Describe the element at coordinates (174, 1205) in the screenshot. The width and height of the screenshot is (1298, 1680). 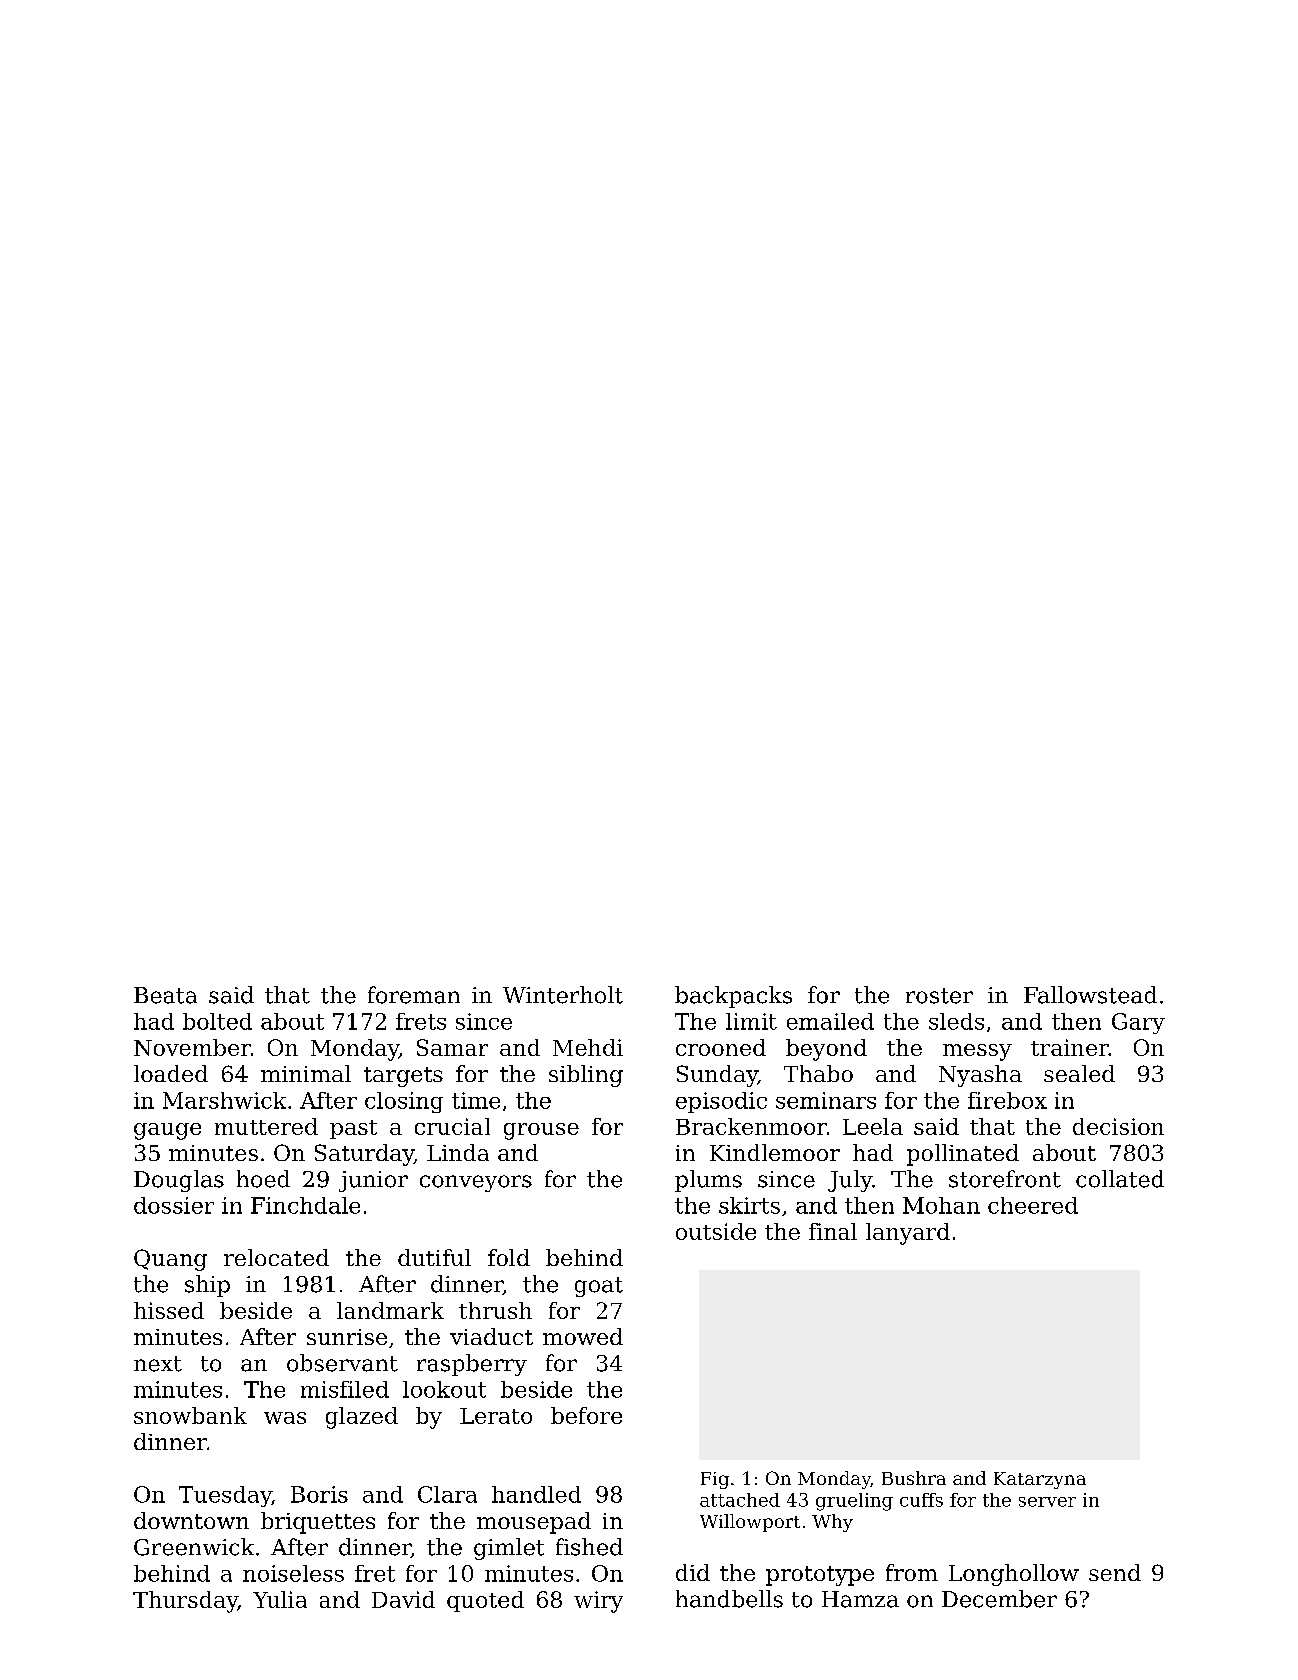
I see `dossier` at that location.
